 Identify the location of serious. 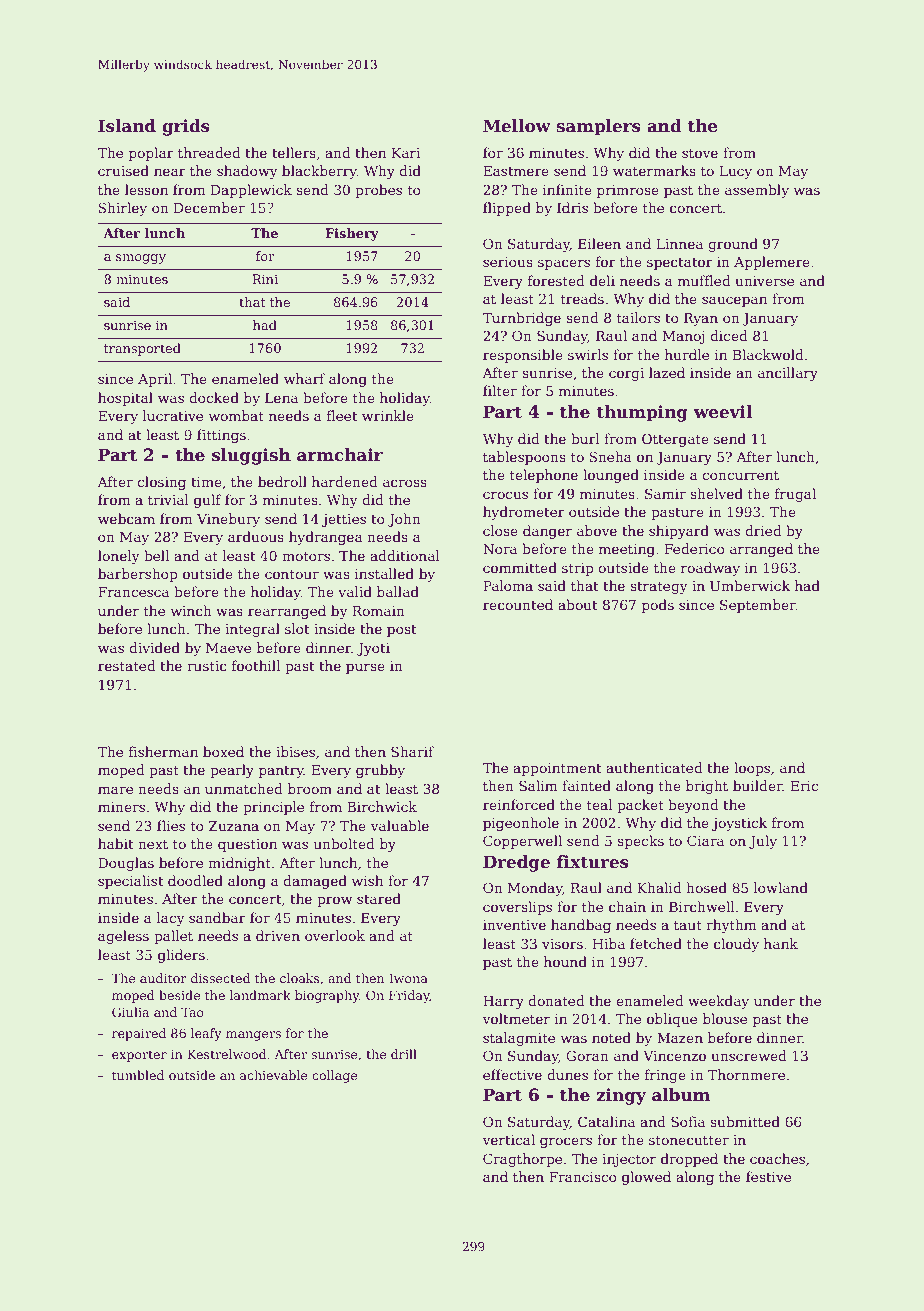
(508, 262).
